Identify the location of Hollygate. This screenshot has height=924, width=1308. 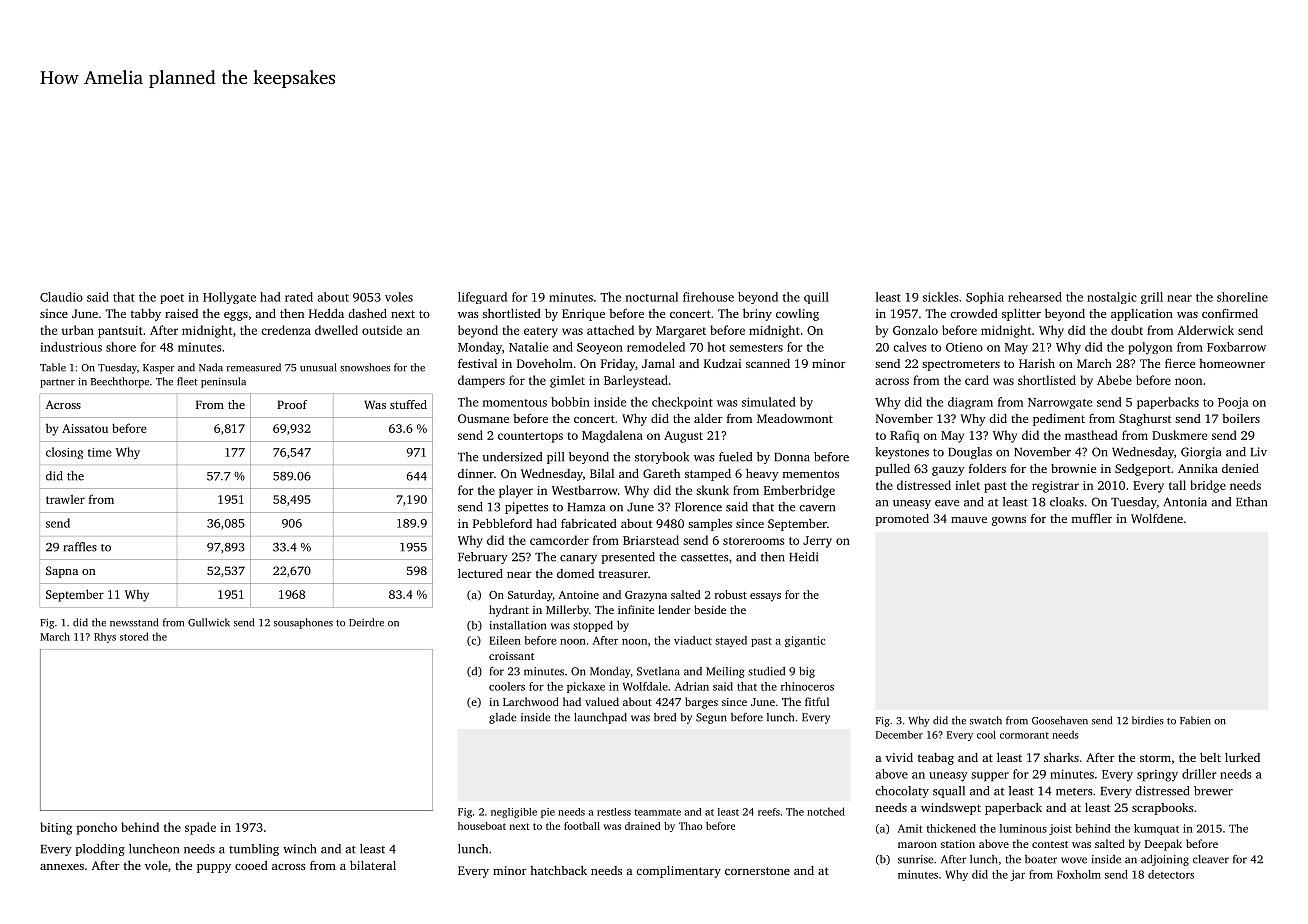
(229, 298).
